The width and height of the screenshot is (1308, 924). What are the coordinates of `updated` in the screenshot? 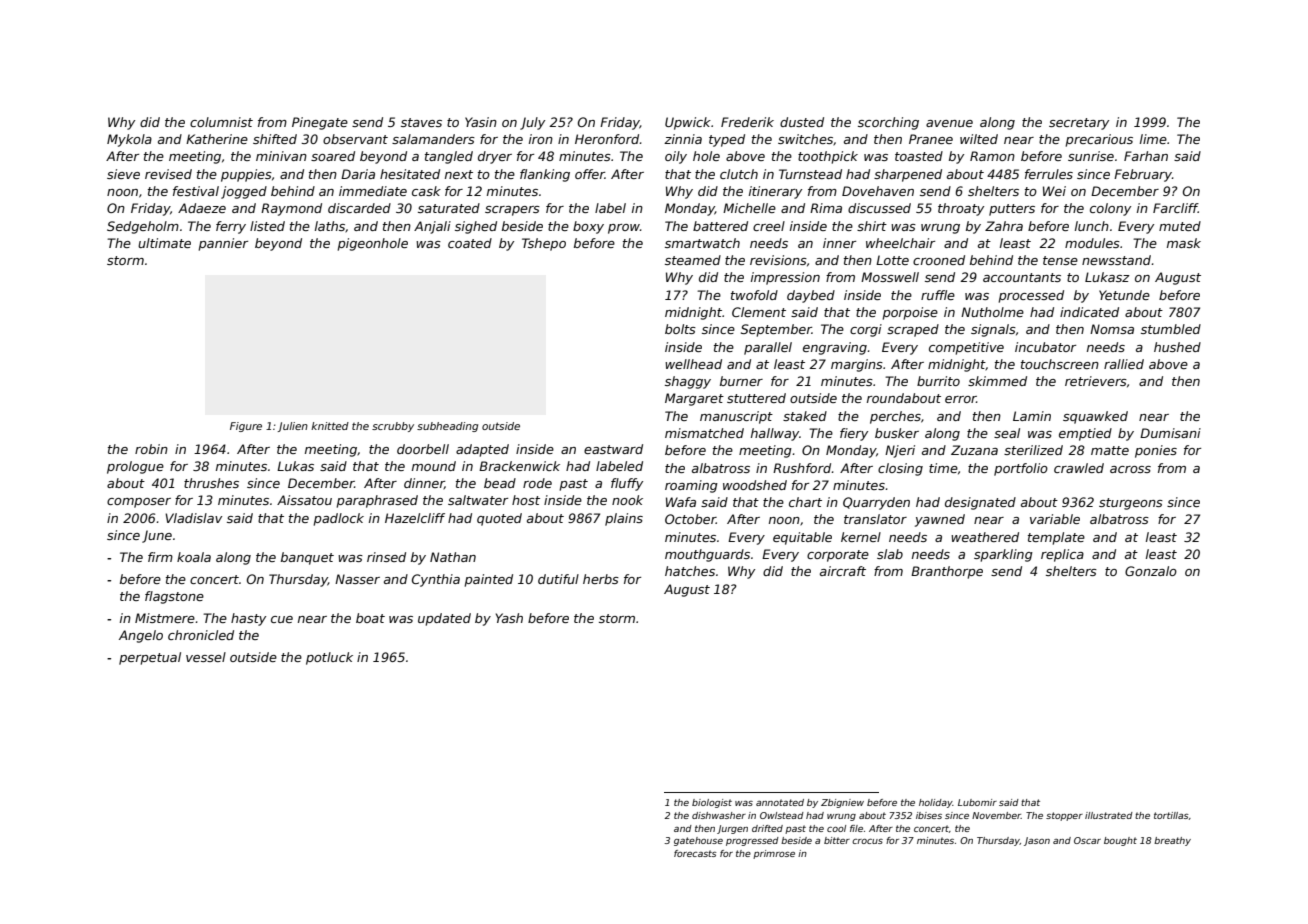 It's located at (444, 619).
